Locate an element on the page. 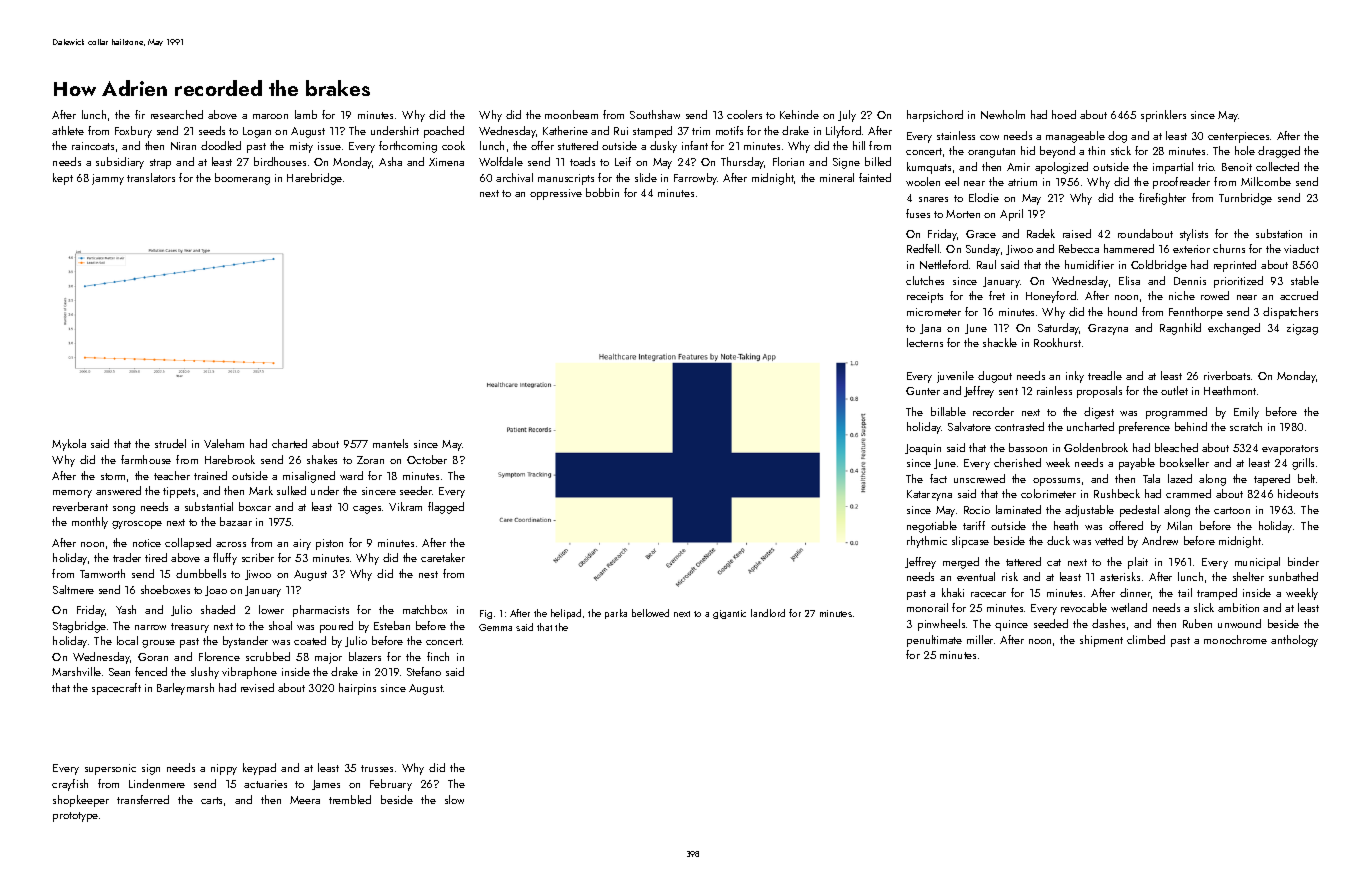 The image size is (1372, 887). shelter is located at coordinates (1248, 576).
